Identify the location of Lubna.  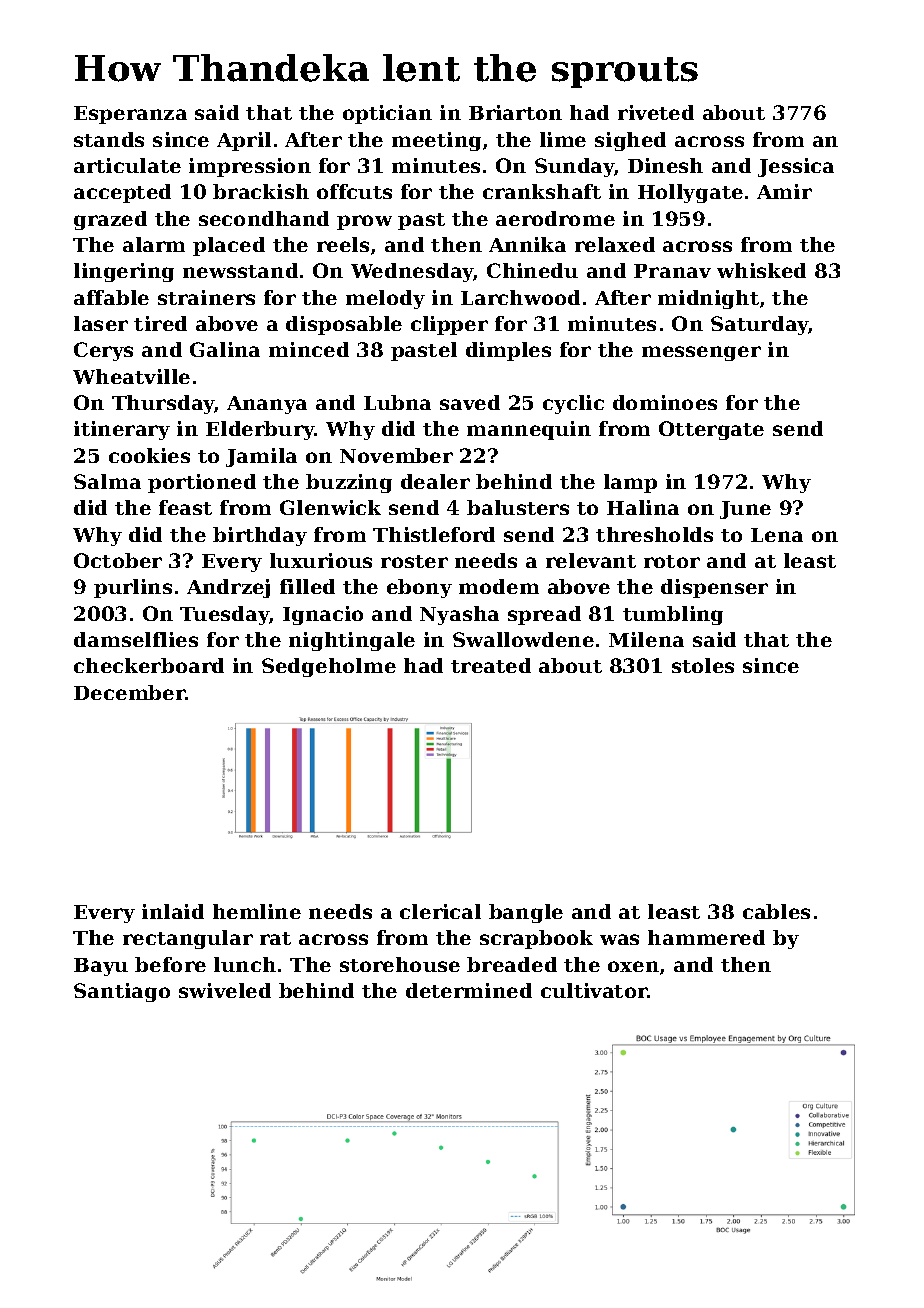
(397, 402).
